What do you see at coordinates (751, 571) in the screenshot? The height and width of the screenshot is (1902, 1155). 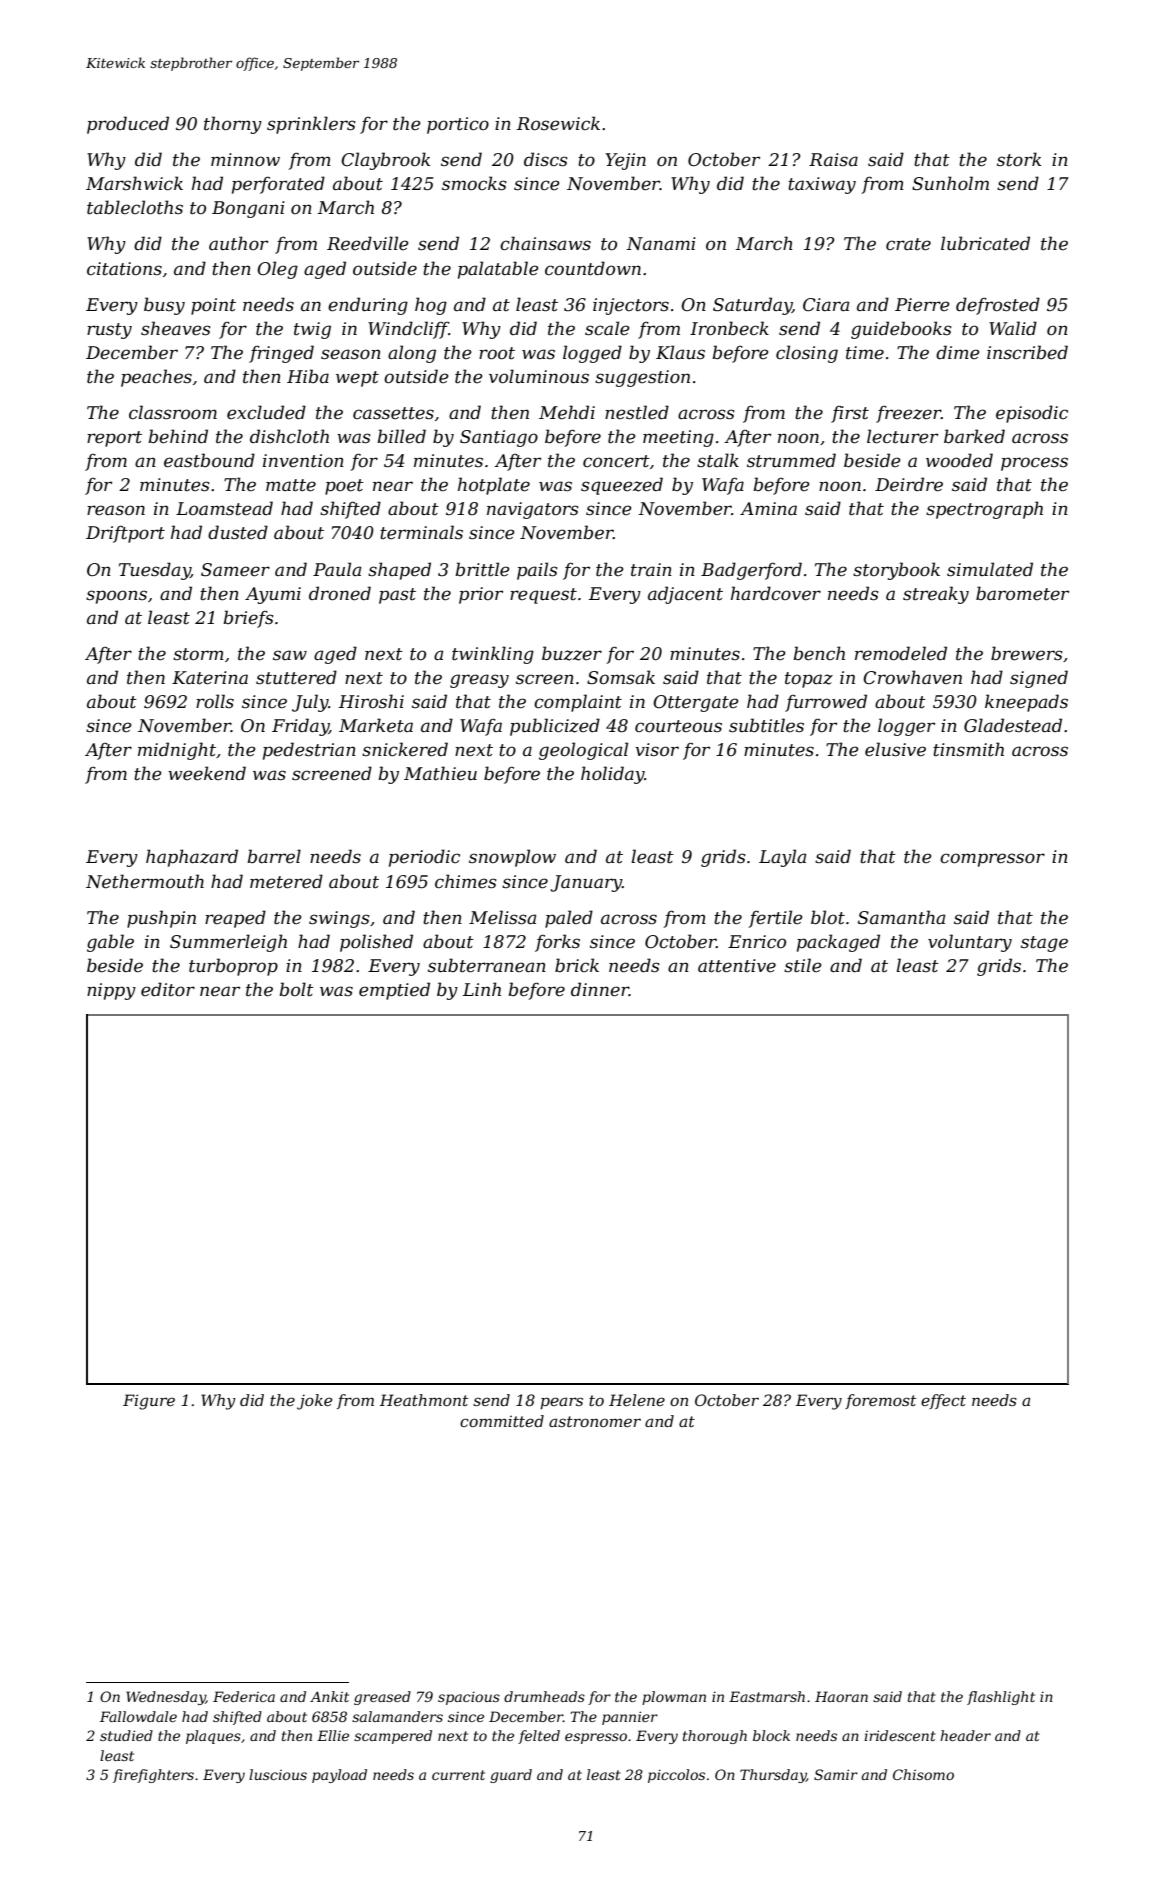 I see `Badgerford` at bounding box center [751, 571].
